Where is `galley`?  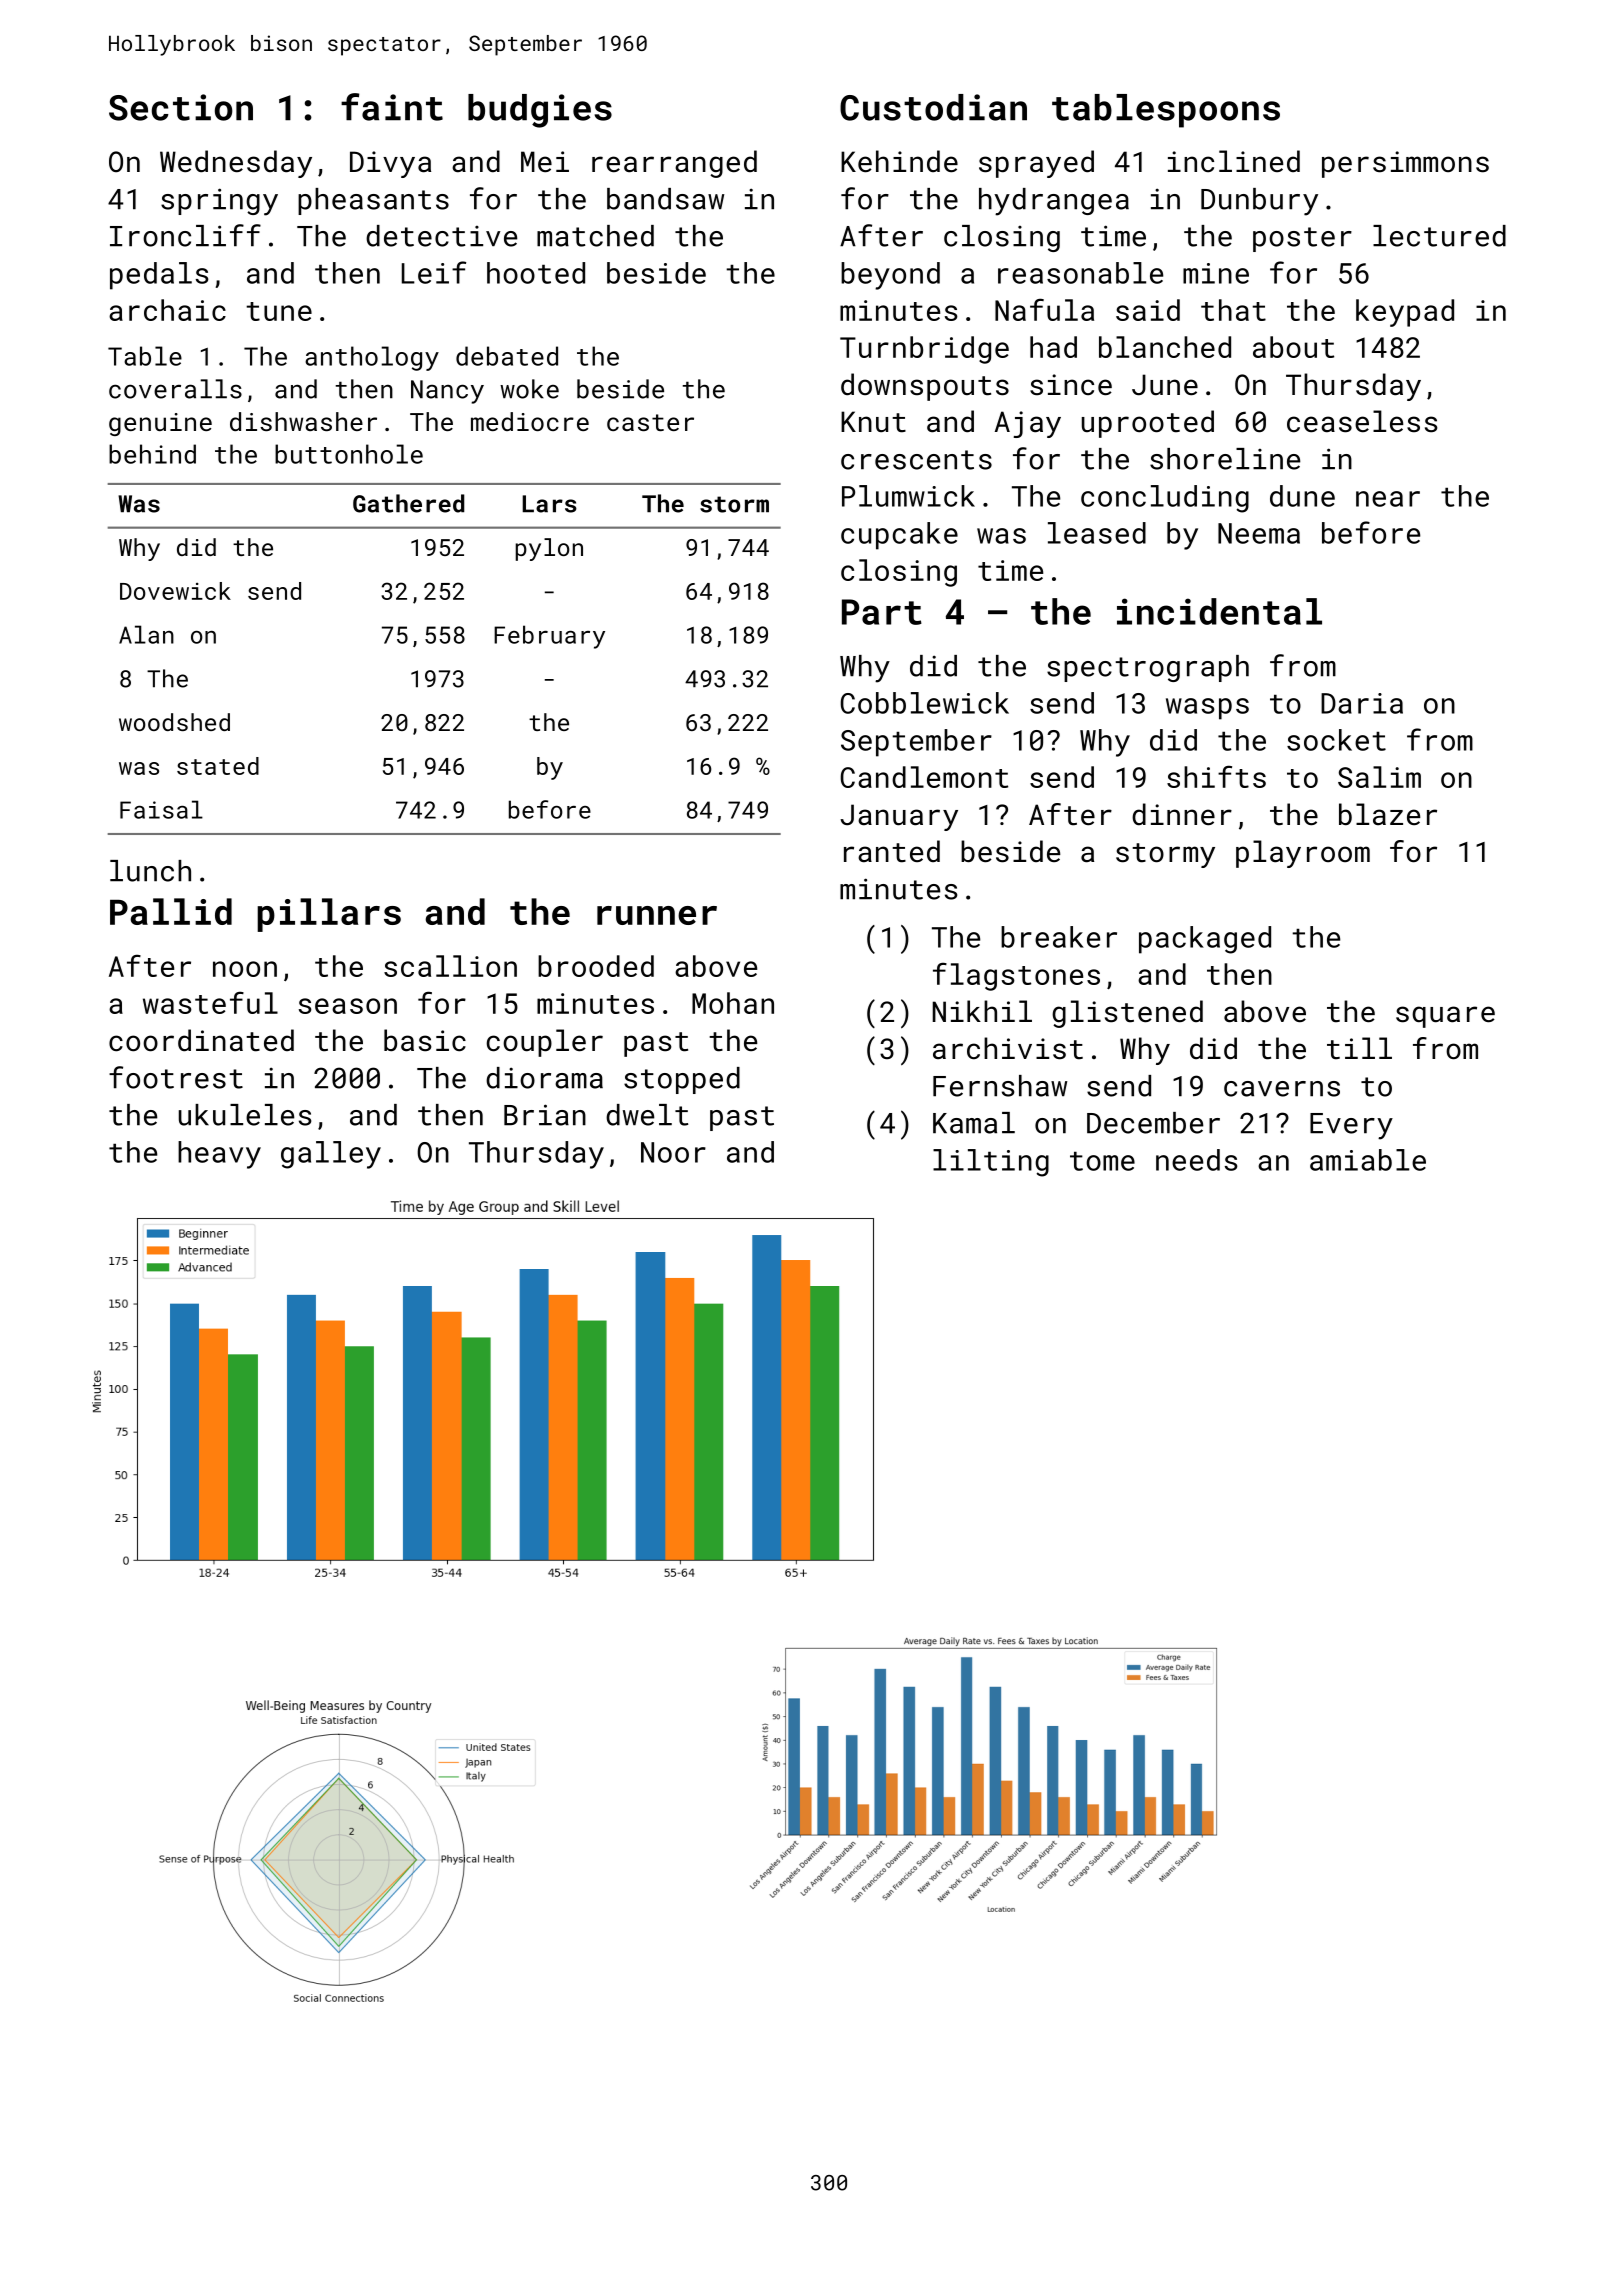
galley is located at coordinates (331, 1155).
